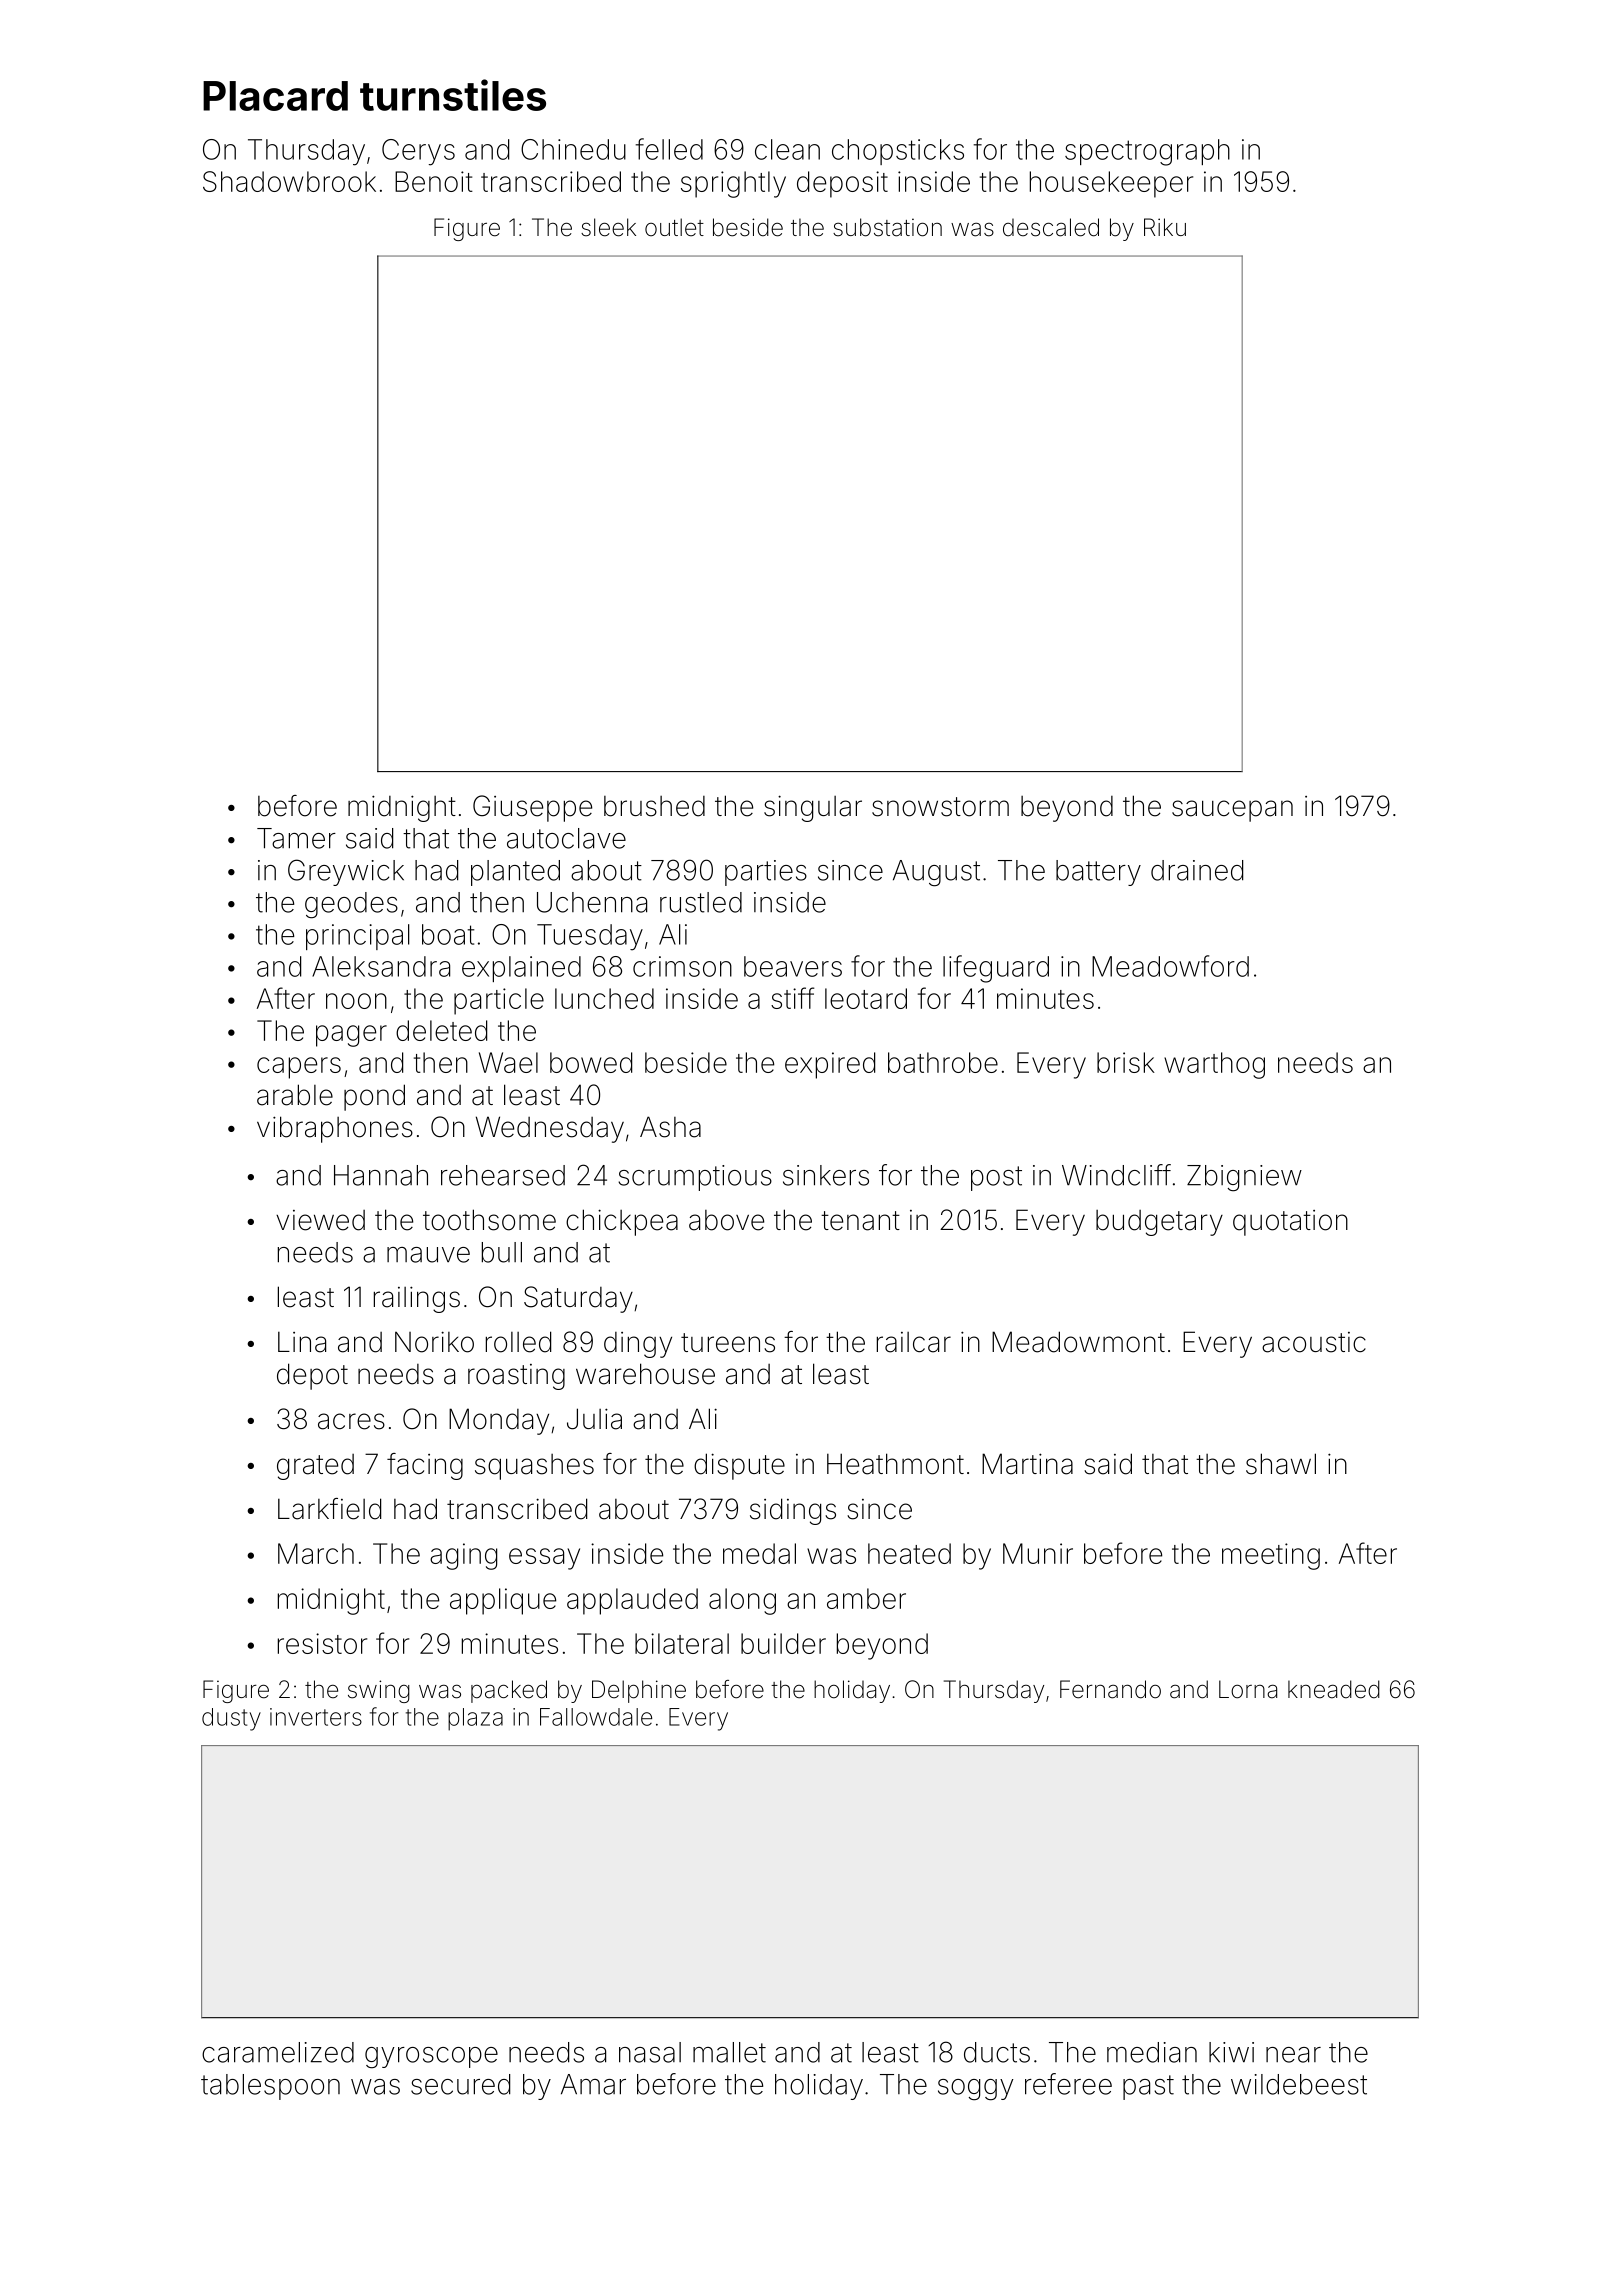 The height and width of the screenshot is (2292, 1620). Describe the element at coordinates (997, 2052) in the screenshot. I see `ducts` at that location.
